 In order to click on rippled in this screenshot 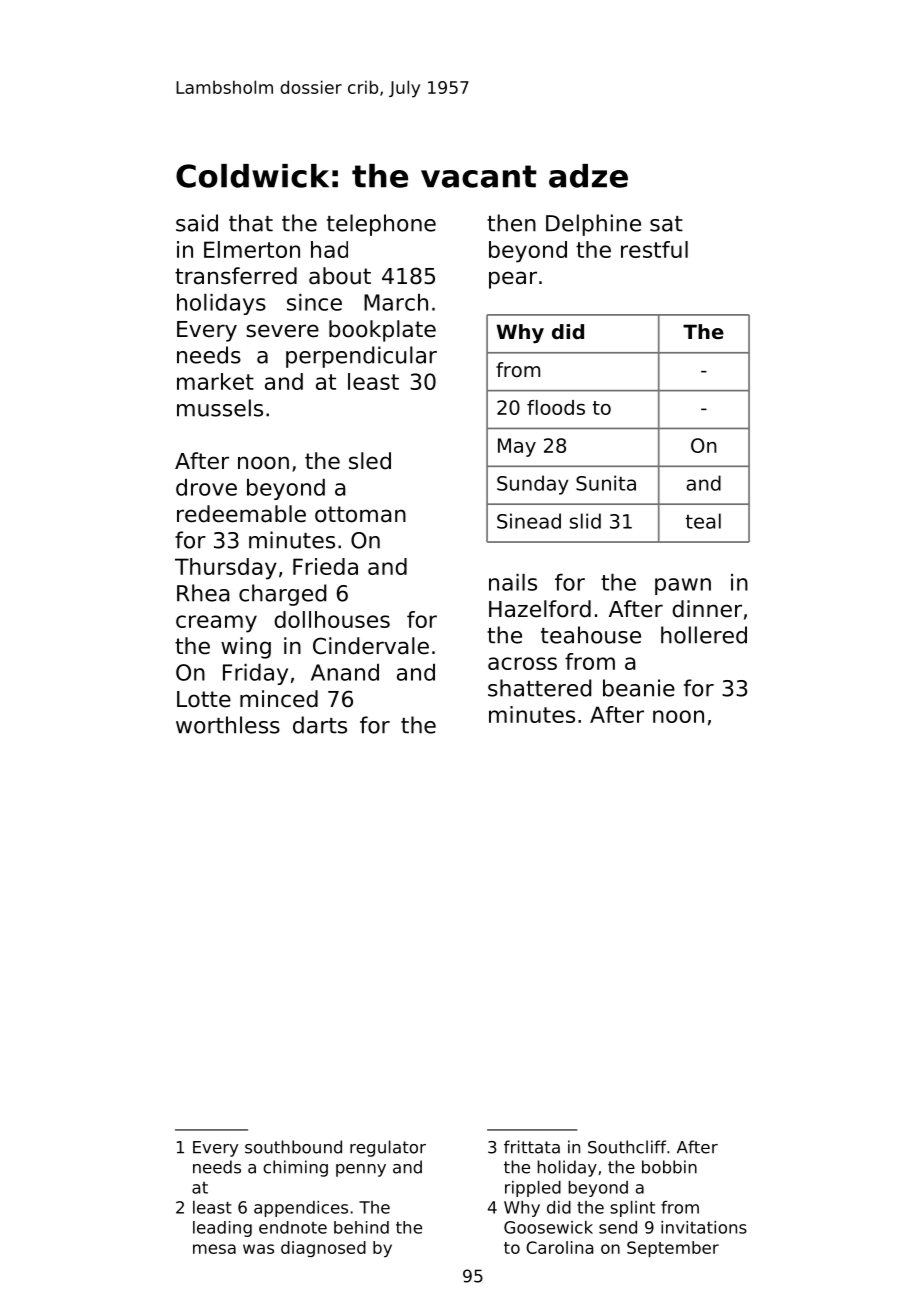, I will do `click(533, 1189)`.
